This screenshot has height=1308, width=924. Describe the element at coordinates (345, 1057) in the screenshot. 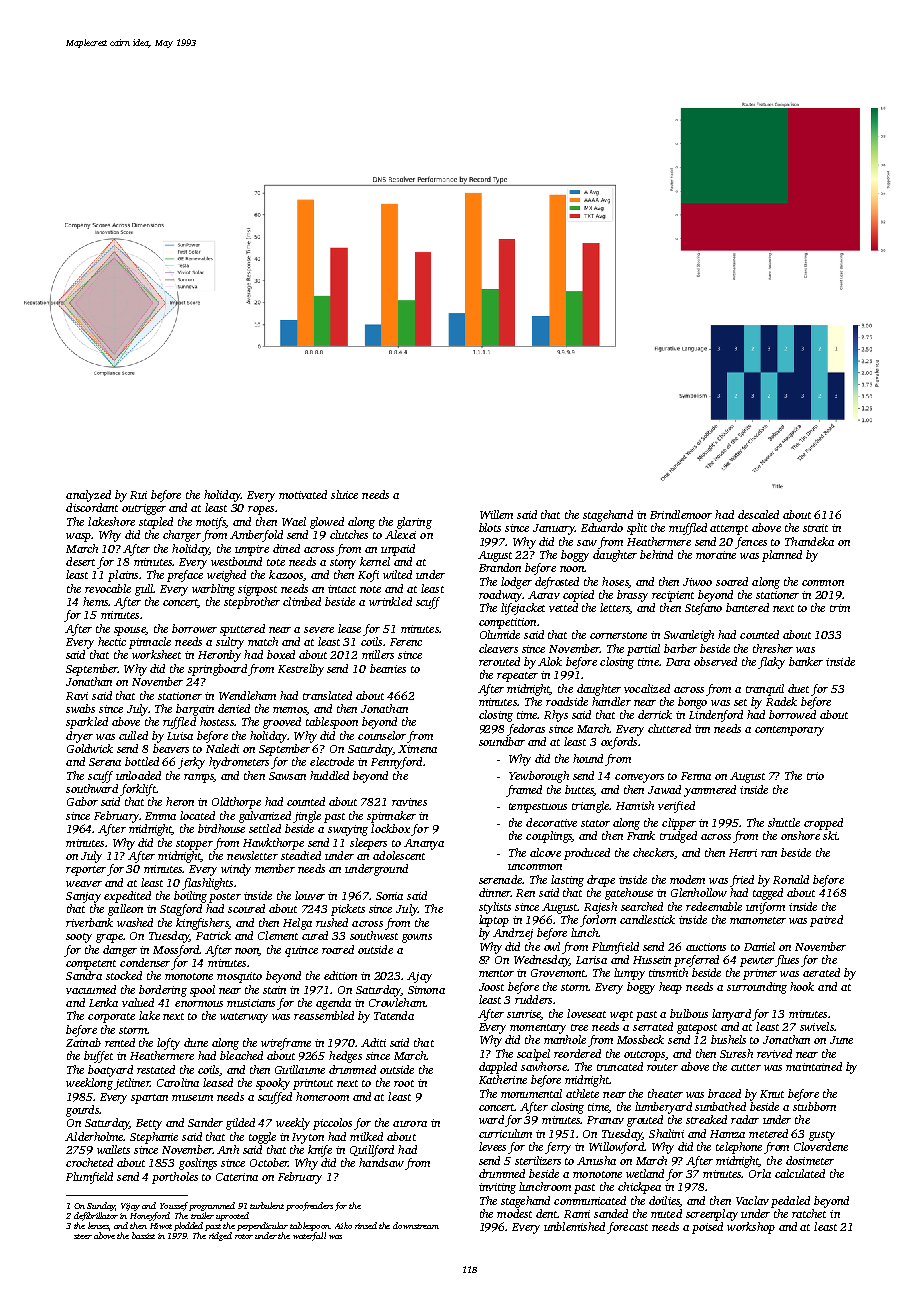

I see `hedges` at that location.
